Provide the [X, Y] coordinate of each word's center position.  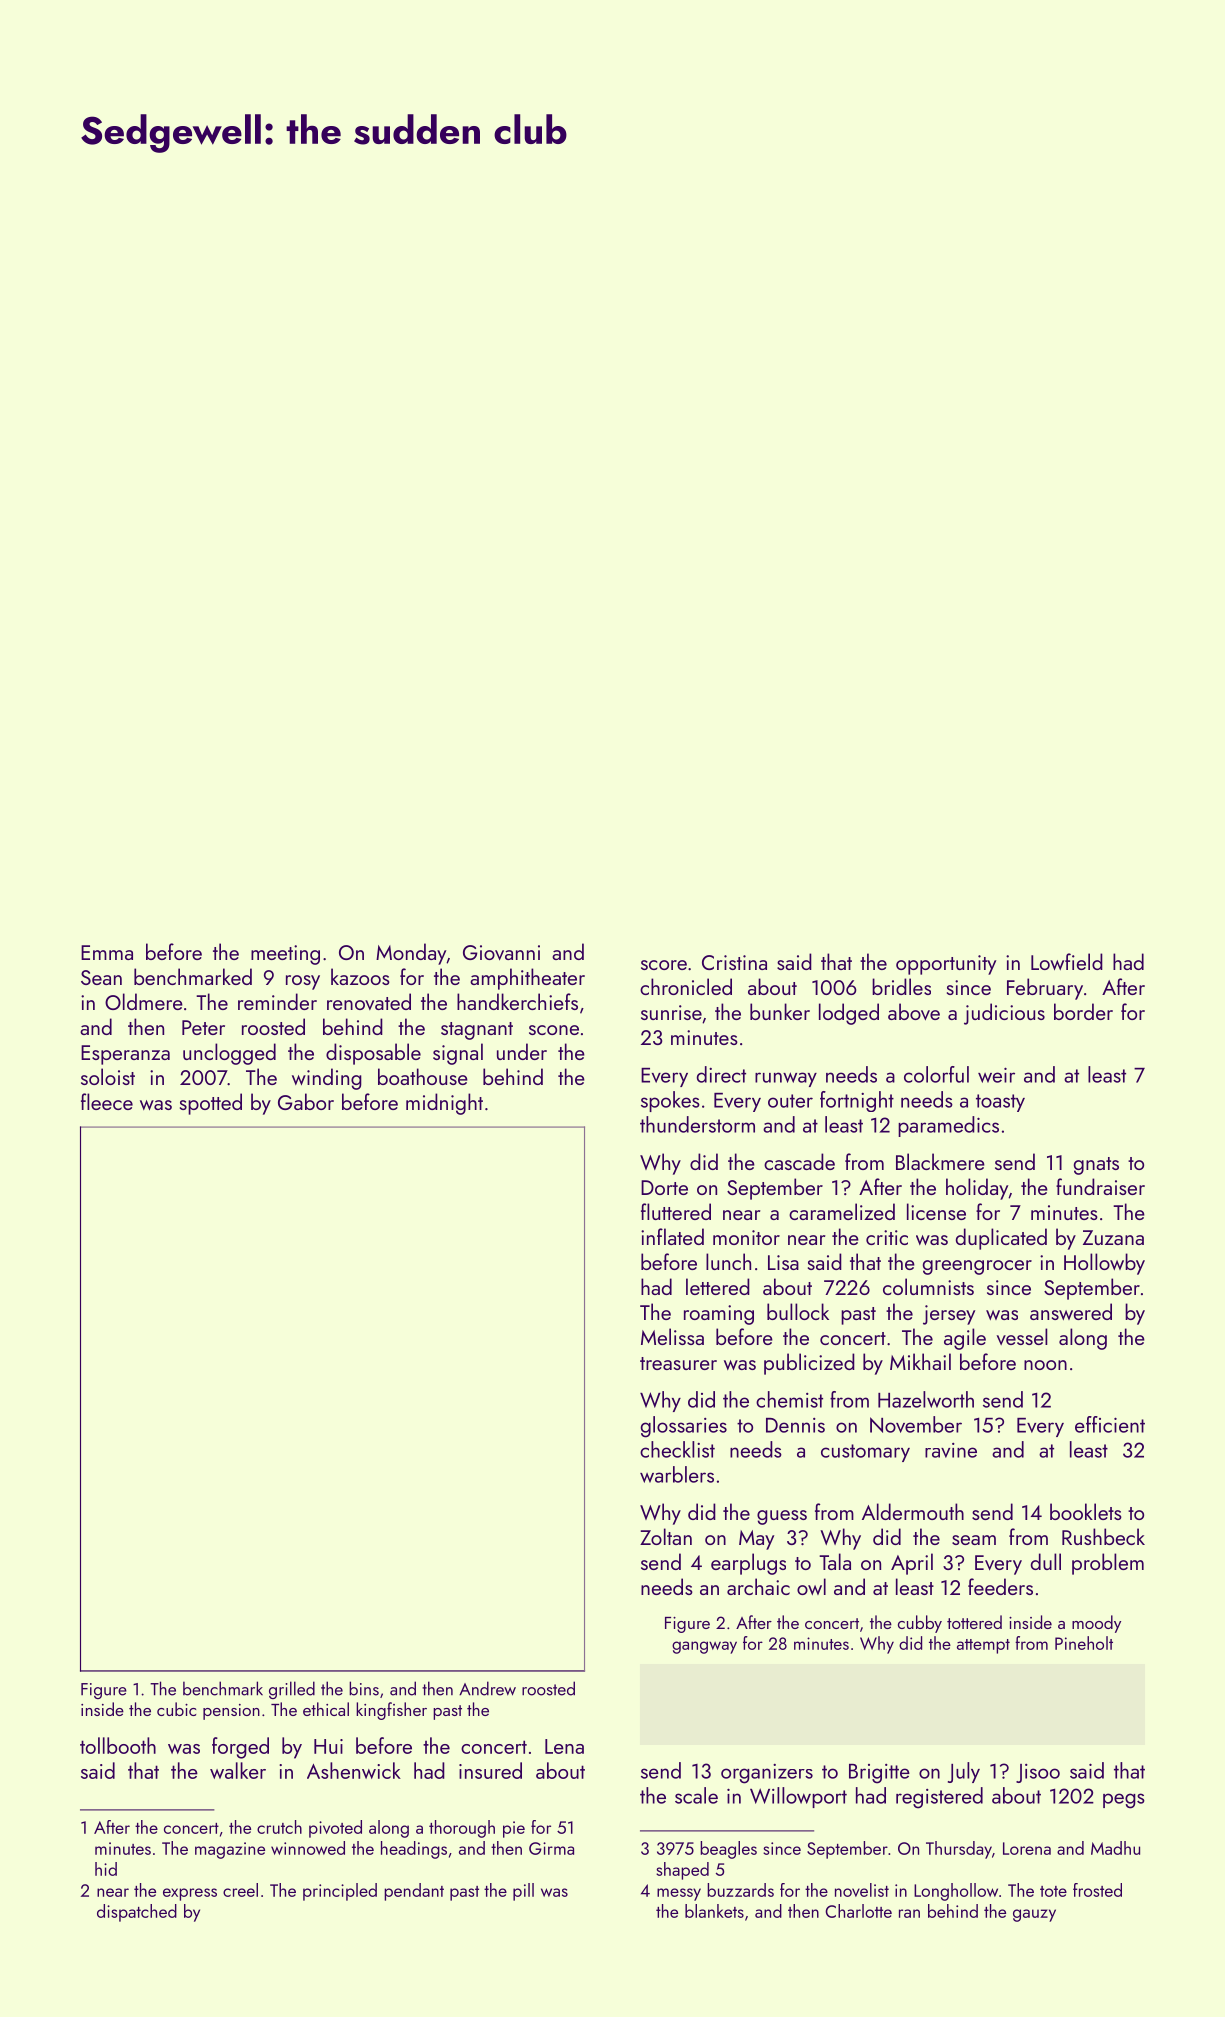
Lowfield [1067, 961]
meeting [285, 955]
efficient [1110, 1424]
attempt [983, 1646]
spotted [211, 1104]
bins [364, 1688]
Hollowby [1104, 1264]
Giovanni [501, 952]
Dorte [664, 1187]
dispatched [137, 1913]
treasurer [678, 1363]
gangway [704, 1647]
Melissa [672, 1336]
